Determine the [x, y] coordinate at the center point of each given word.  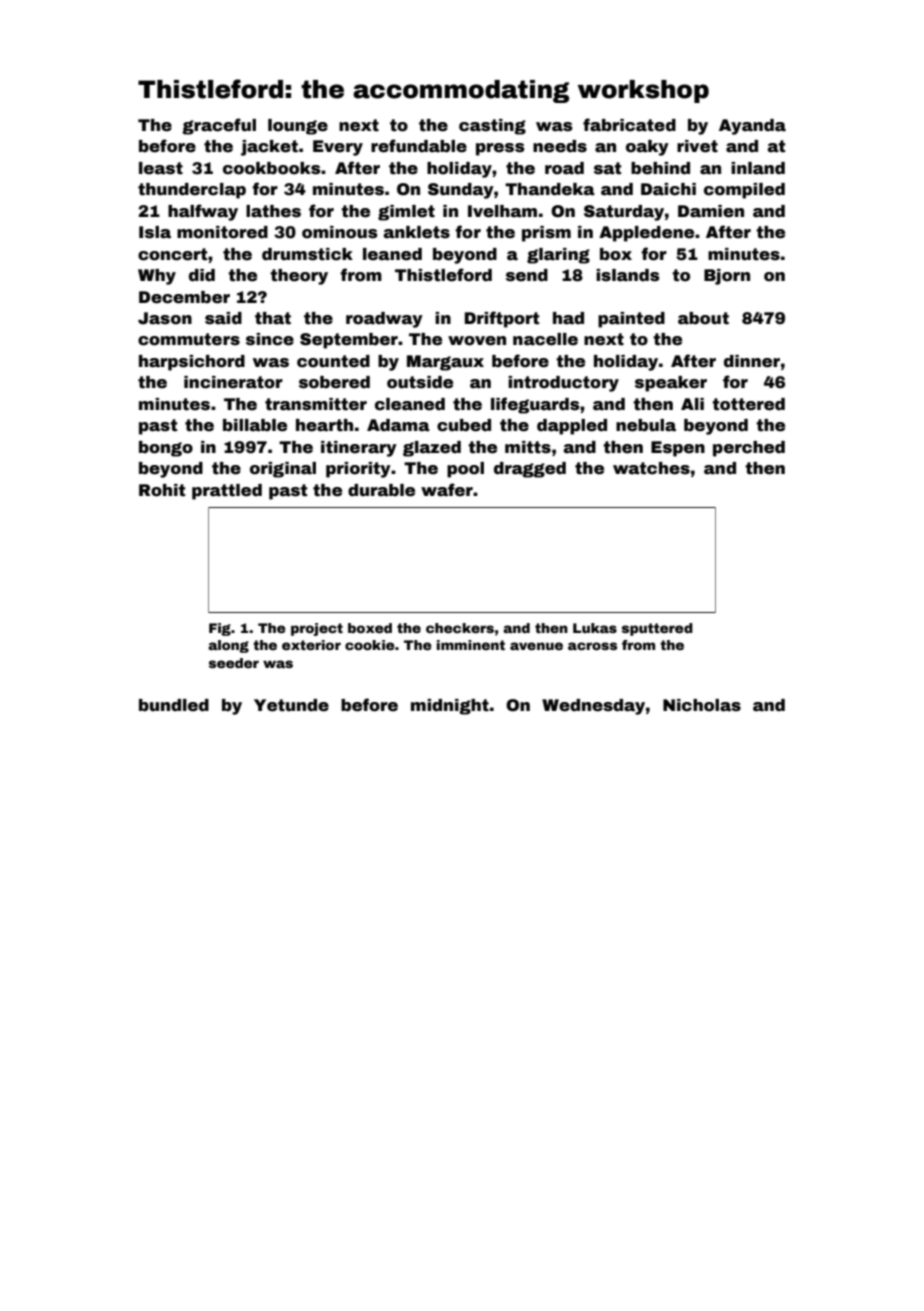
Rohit [162, 490]
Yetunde [291, 705]
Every [338, 148]
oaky [647, 148]
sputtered [657, 629]
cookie [369, 645]
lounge [298, 127]
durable [381, 490]
